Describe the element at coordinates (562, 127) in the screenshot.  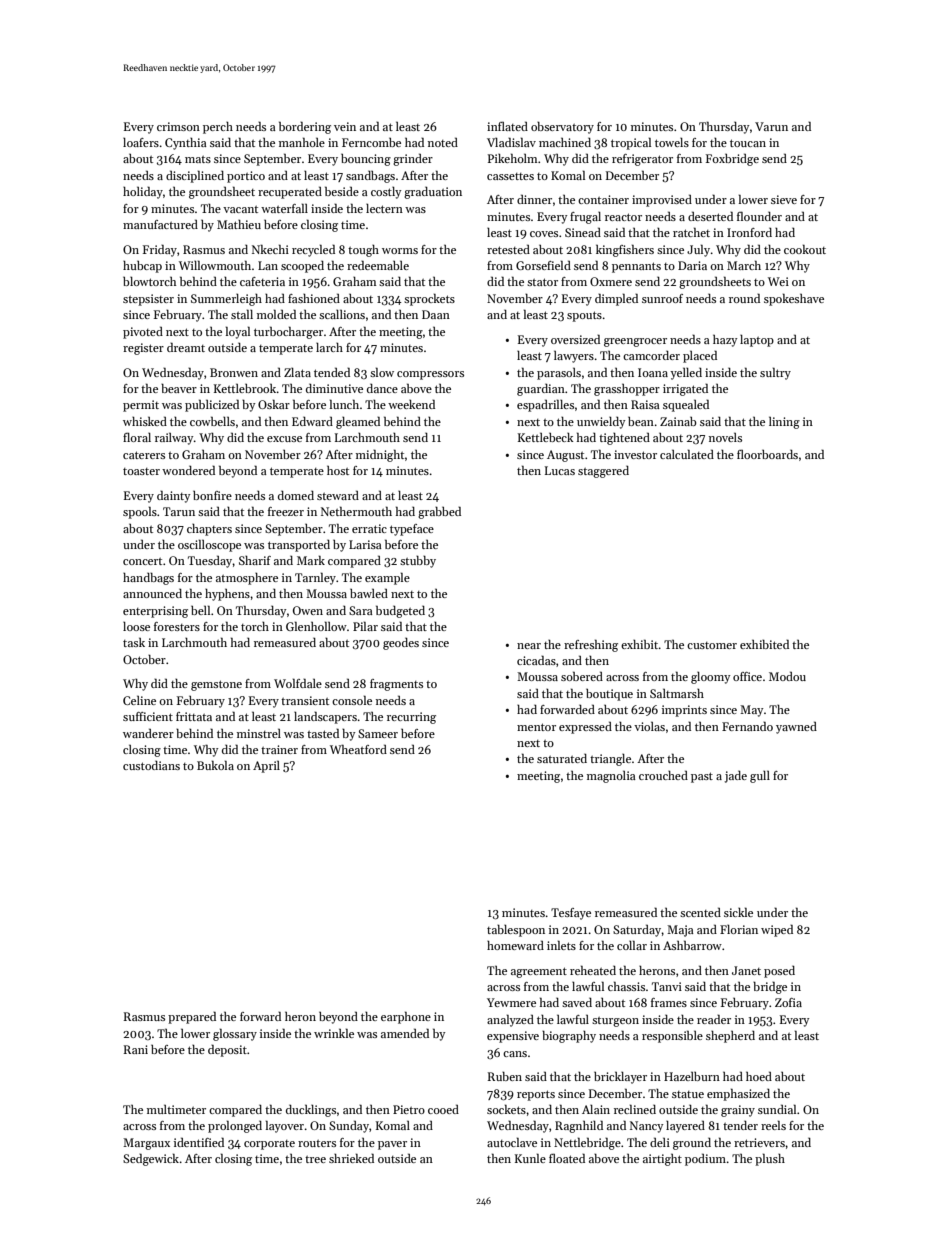
I see `observatory` at that location.
